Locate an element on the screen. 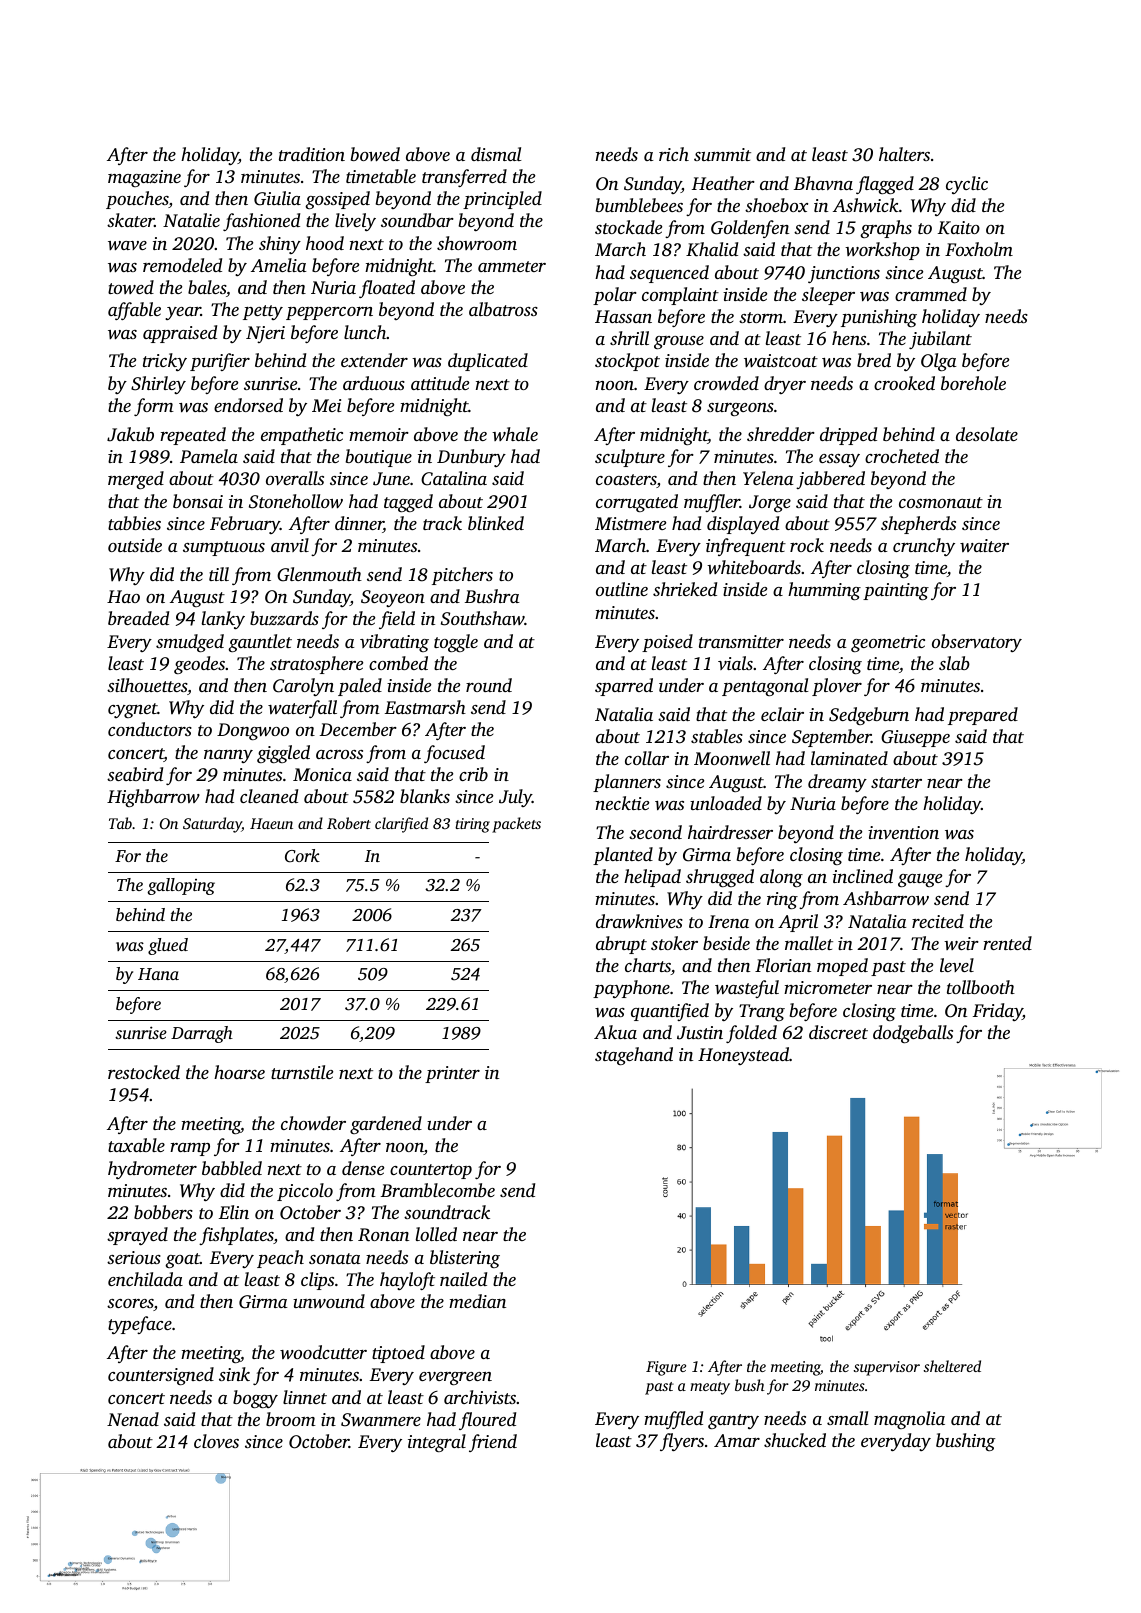 The height and width of the screenshot is (1613, 1141). fashioned is located at coordinates (261, 222).
